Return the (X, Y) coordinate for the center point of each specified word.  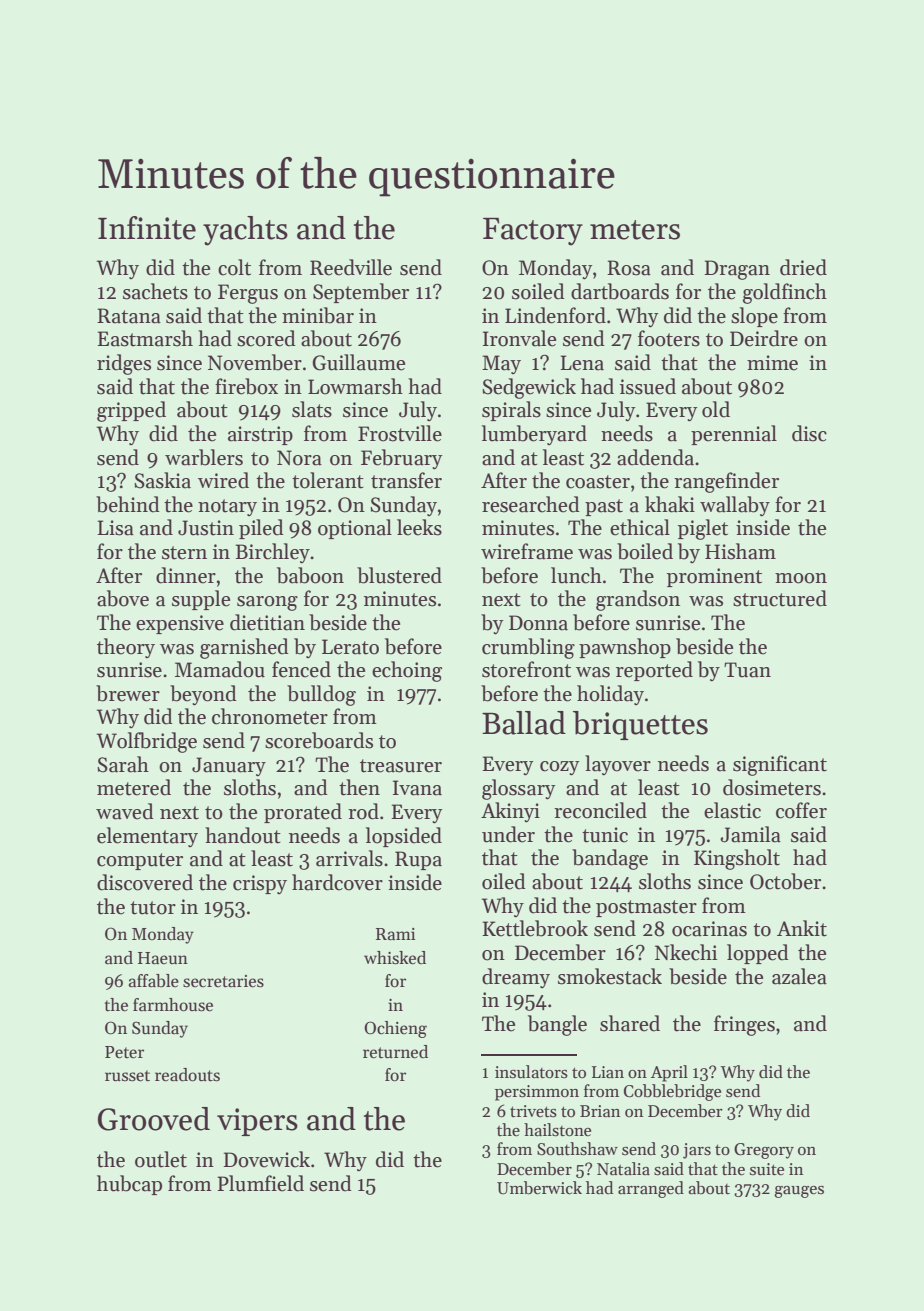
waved (125, 811)
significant (780, 765)
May (501, 364)
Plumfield (260, 1183)
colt (234, 267)
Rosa (629, 268)
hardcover (337, 882)
